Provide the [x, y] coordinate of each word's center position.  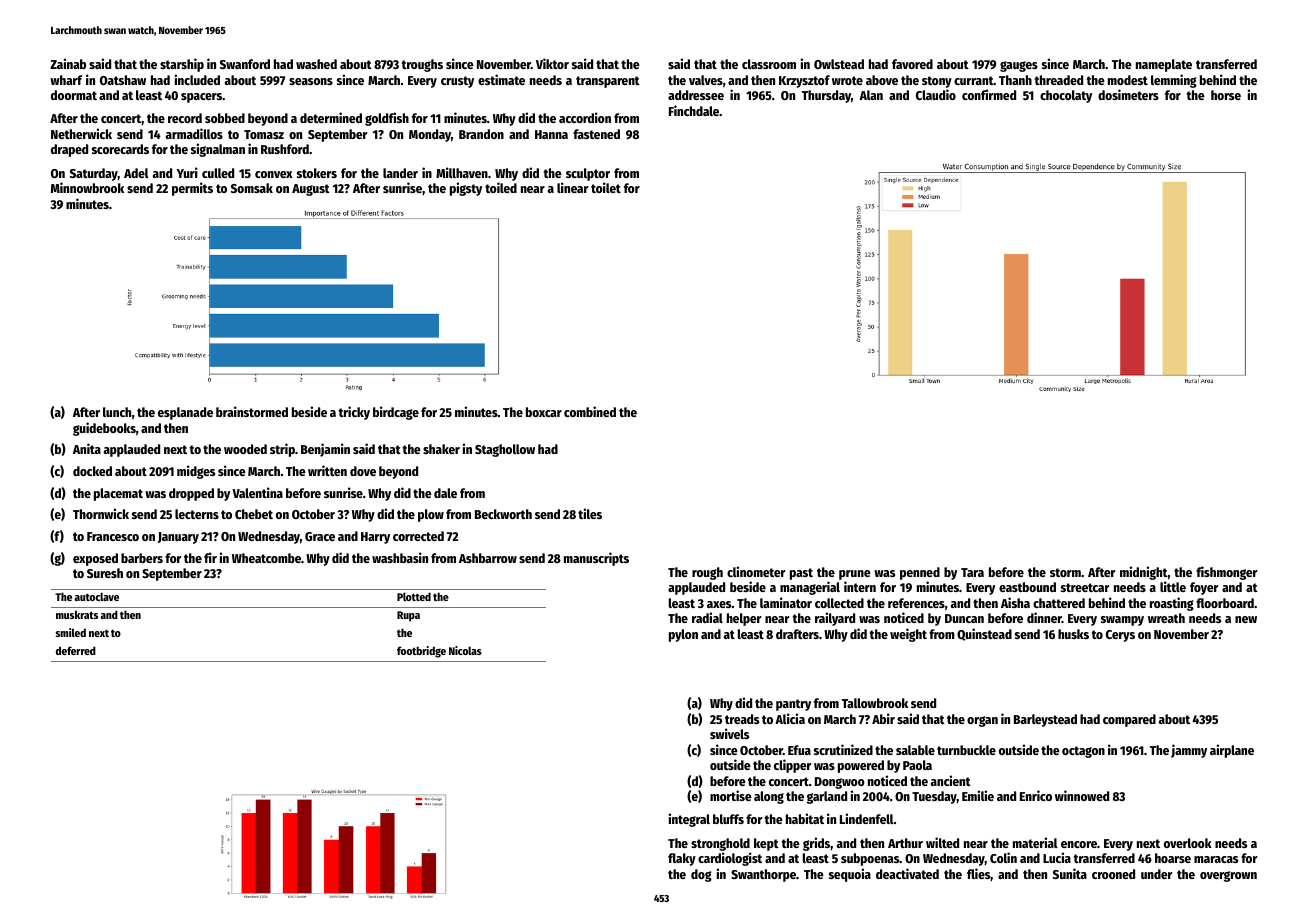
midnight [1144, 573]
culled [218, 173]
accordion [585, 117]
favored [912, 64]
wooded [245, 449]
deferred [76, 650]
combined [590, 411]
